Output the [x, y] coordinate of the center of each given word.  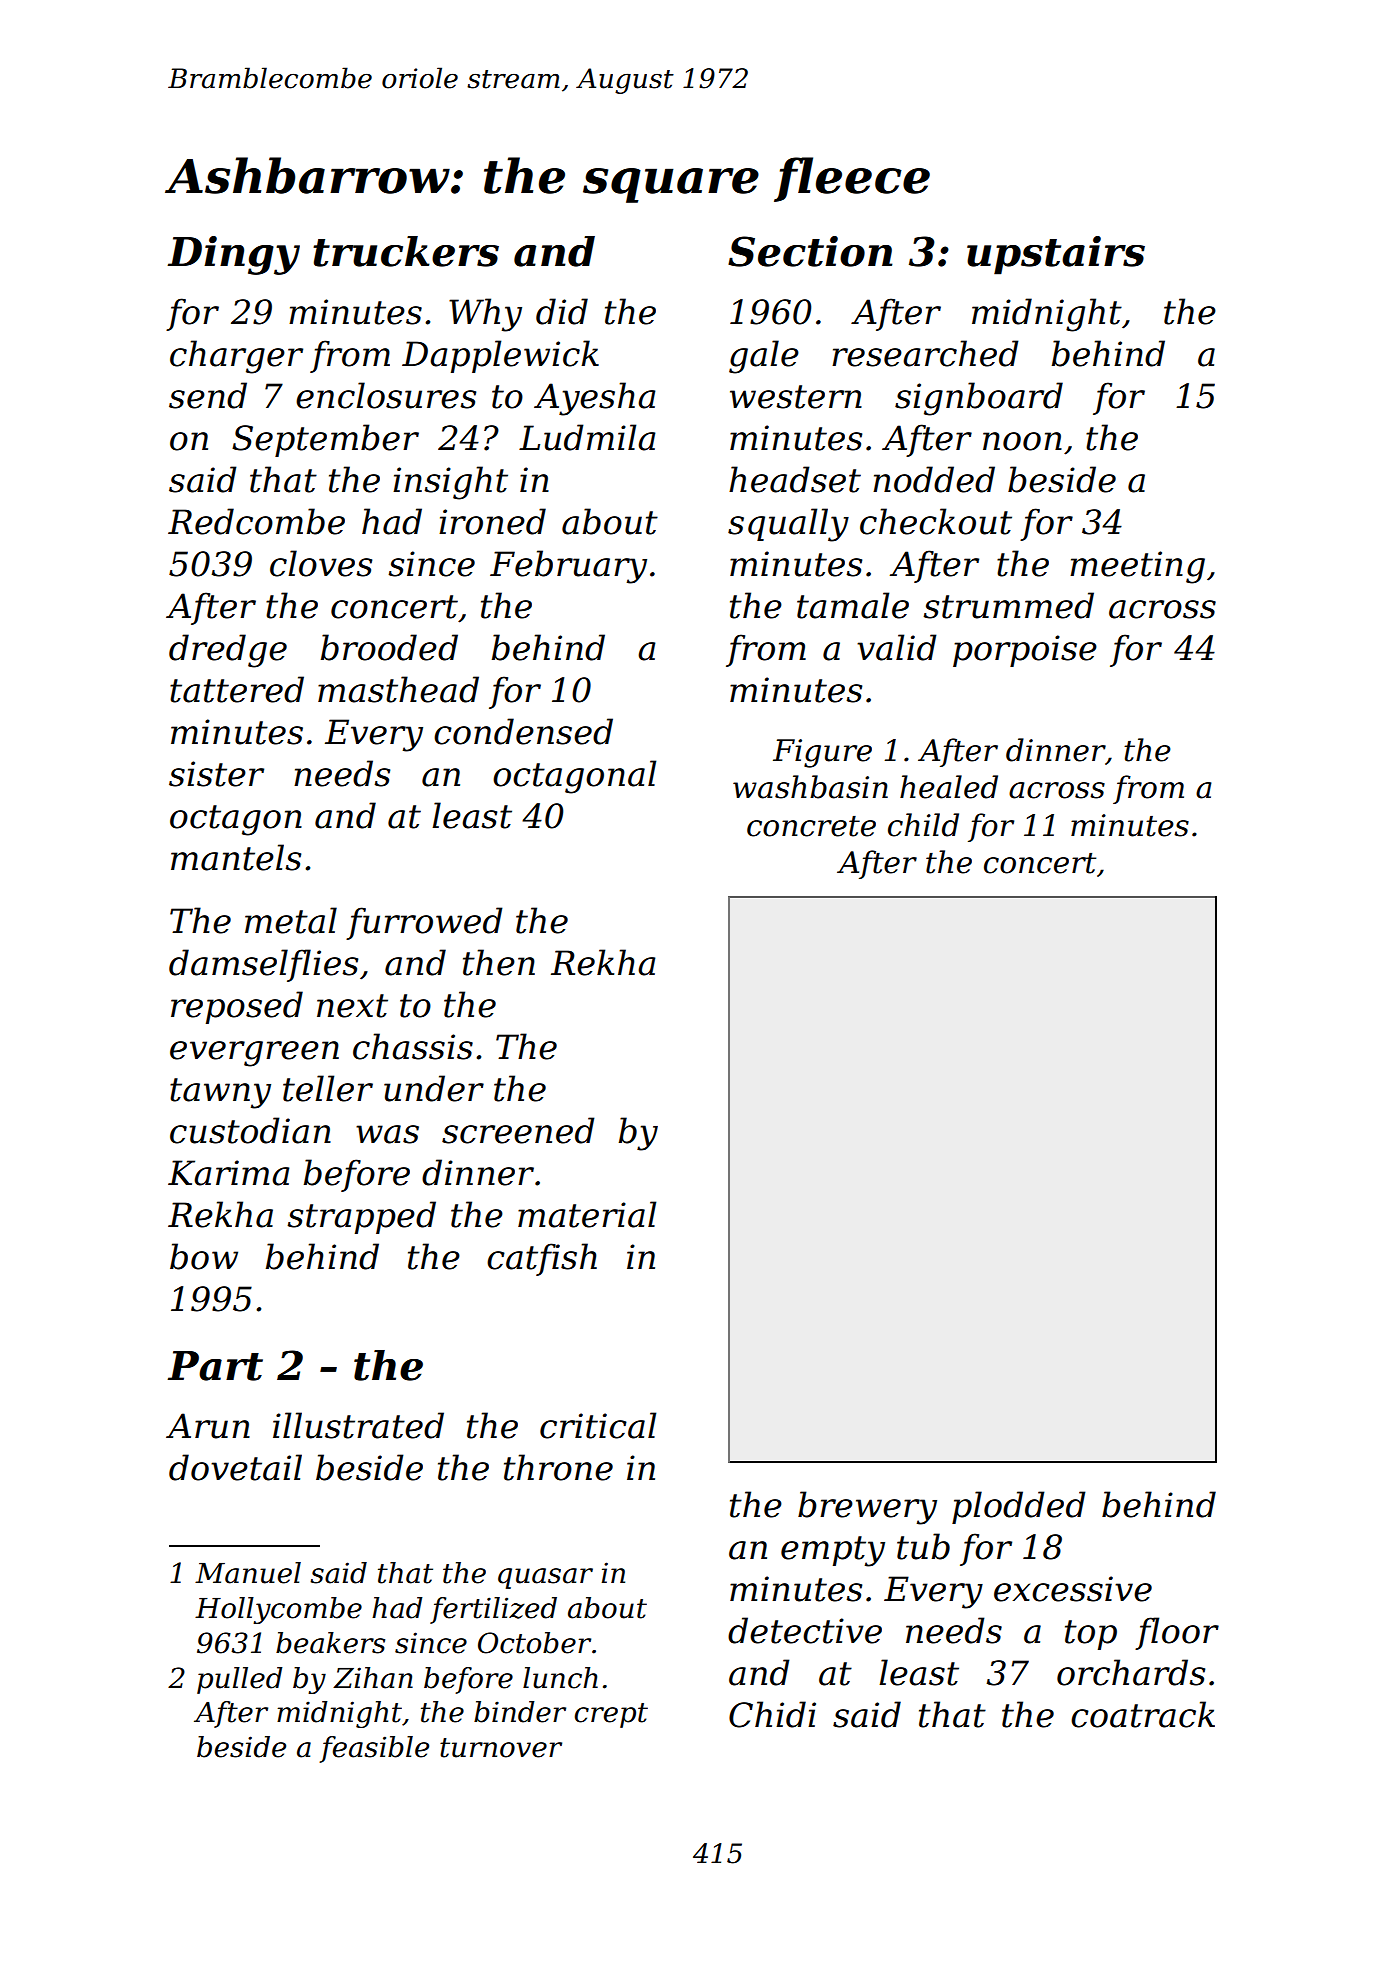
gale [764, 357]
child [923, 825]
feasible [374, 1749]
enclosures [386, 395]
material [587, 1214]
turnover [501, 1748]
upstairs [1056, 255]
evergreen [254, 1054]
